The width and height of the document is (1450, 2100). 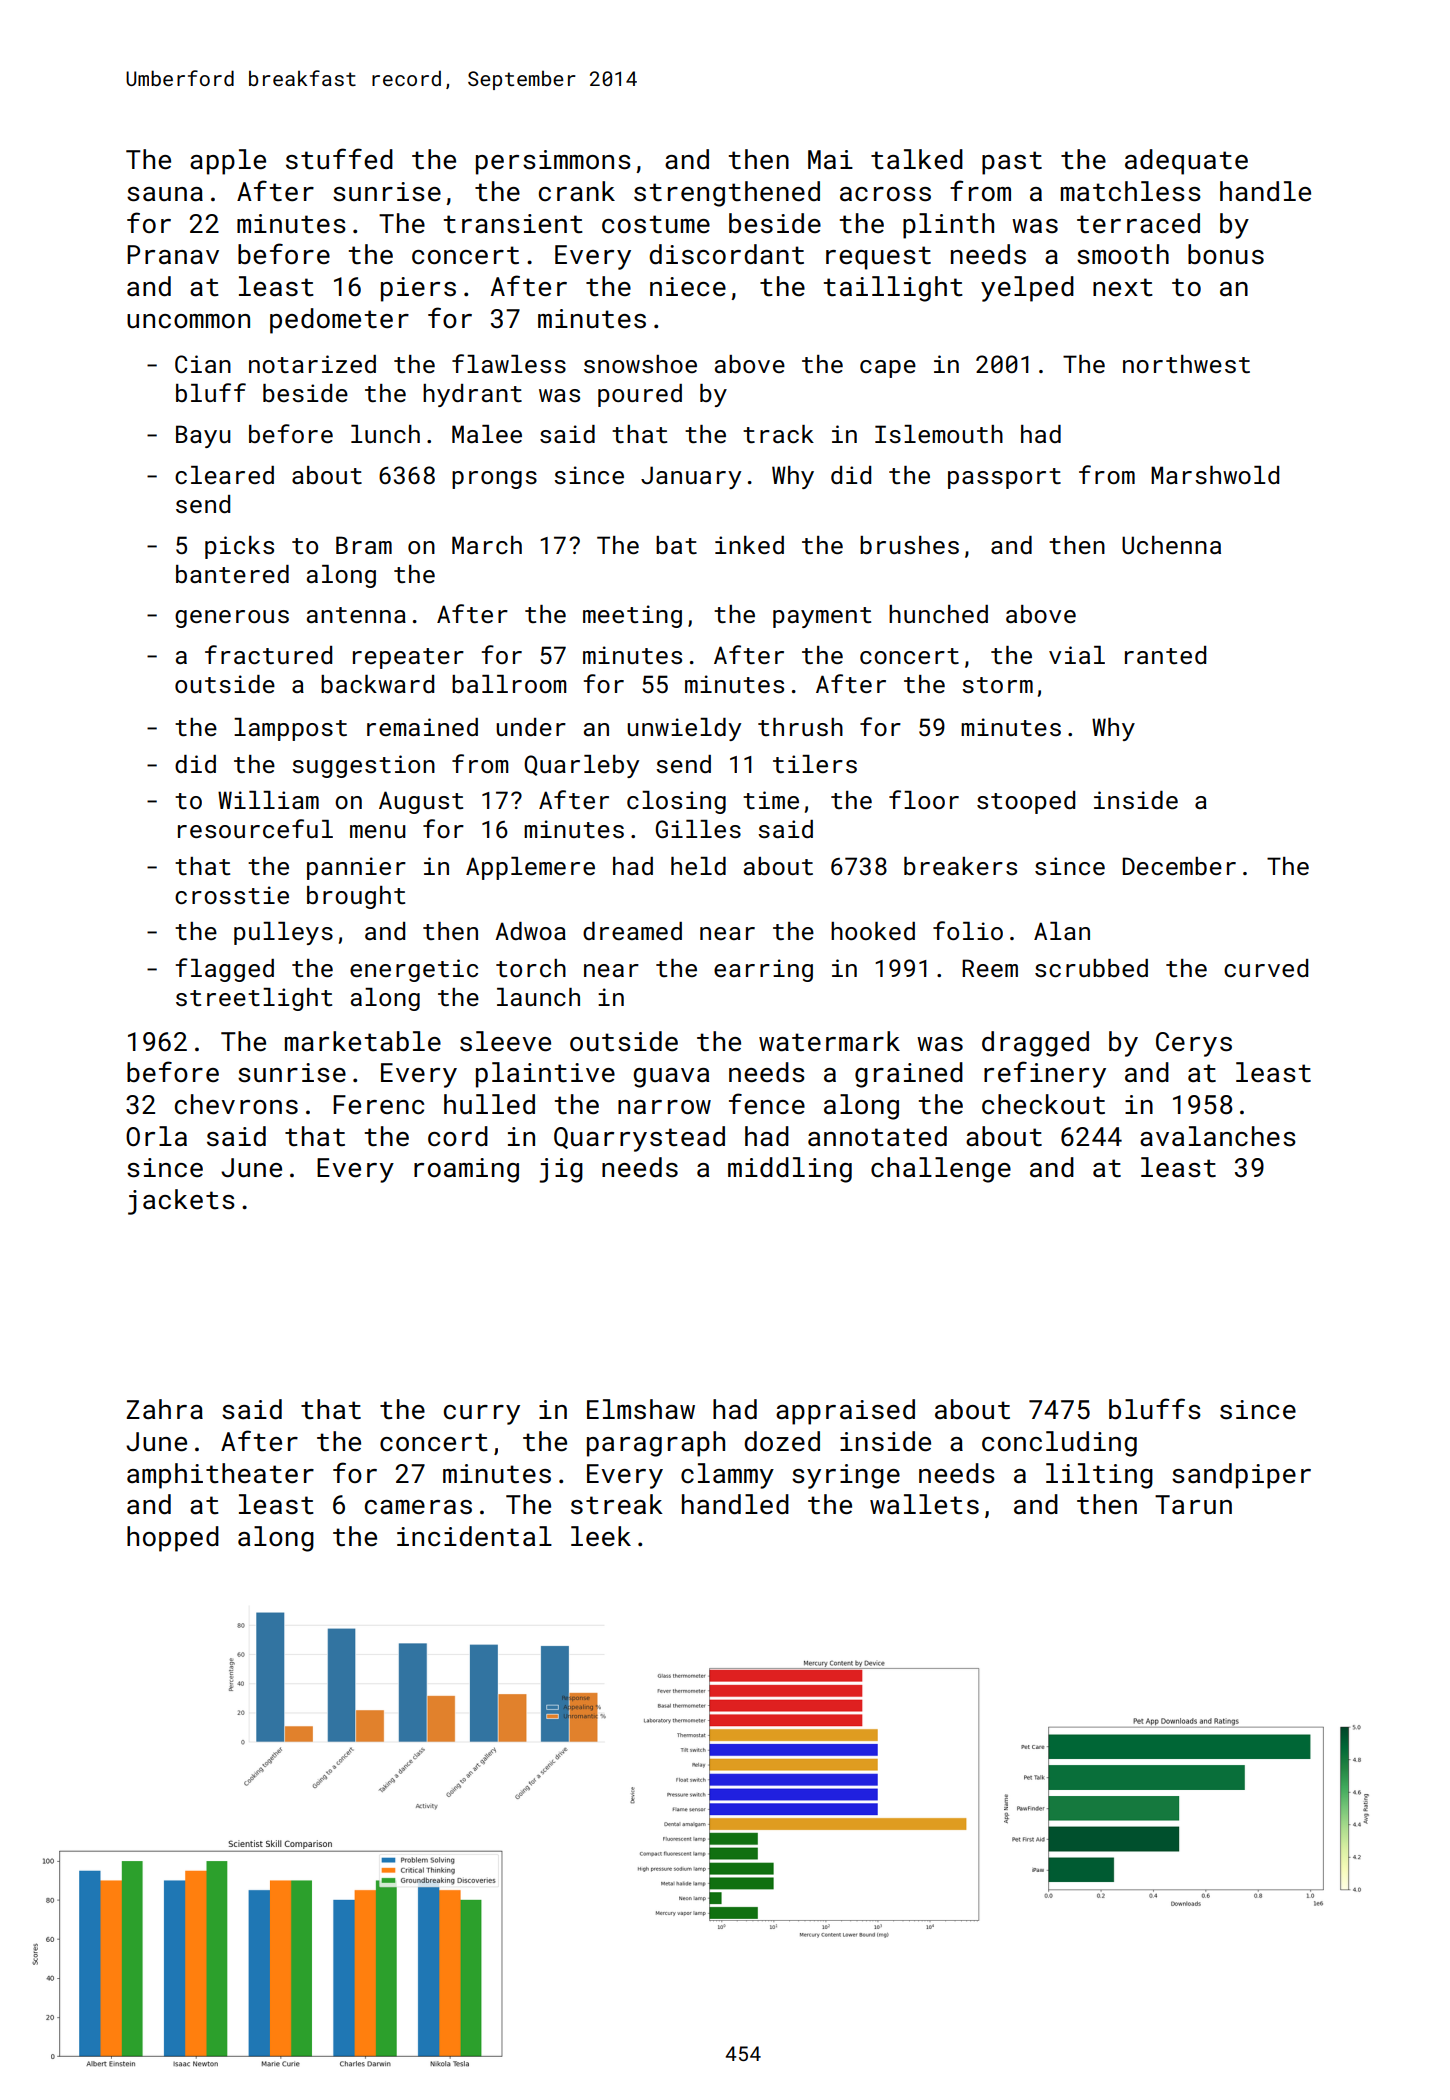 I want to click on costume, so click(x=656, y=224).
